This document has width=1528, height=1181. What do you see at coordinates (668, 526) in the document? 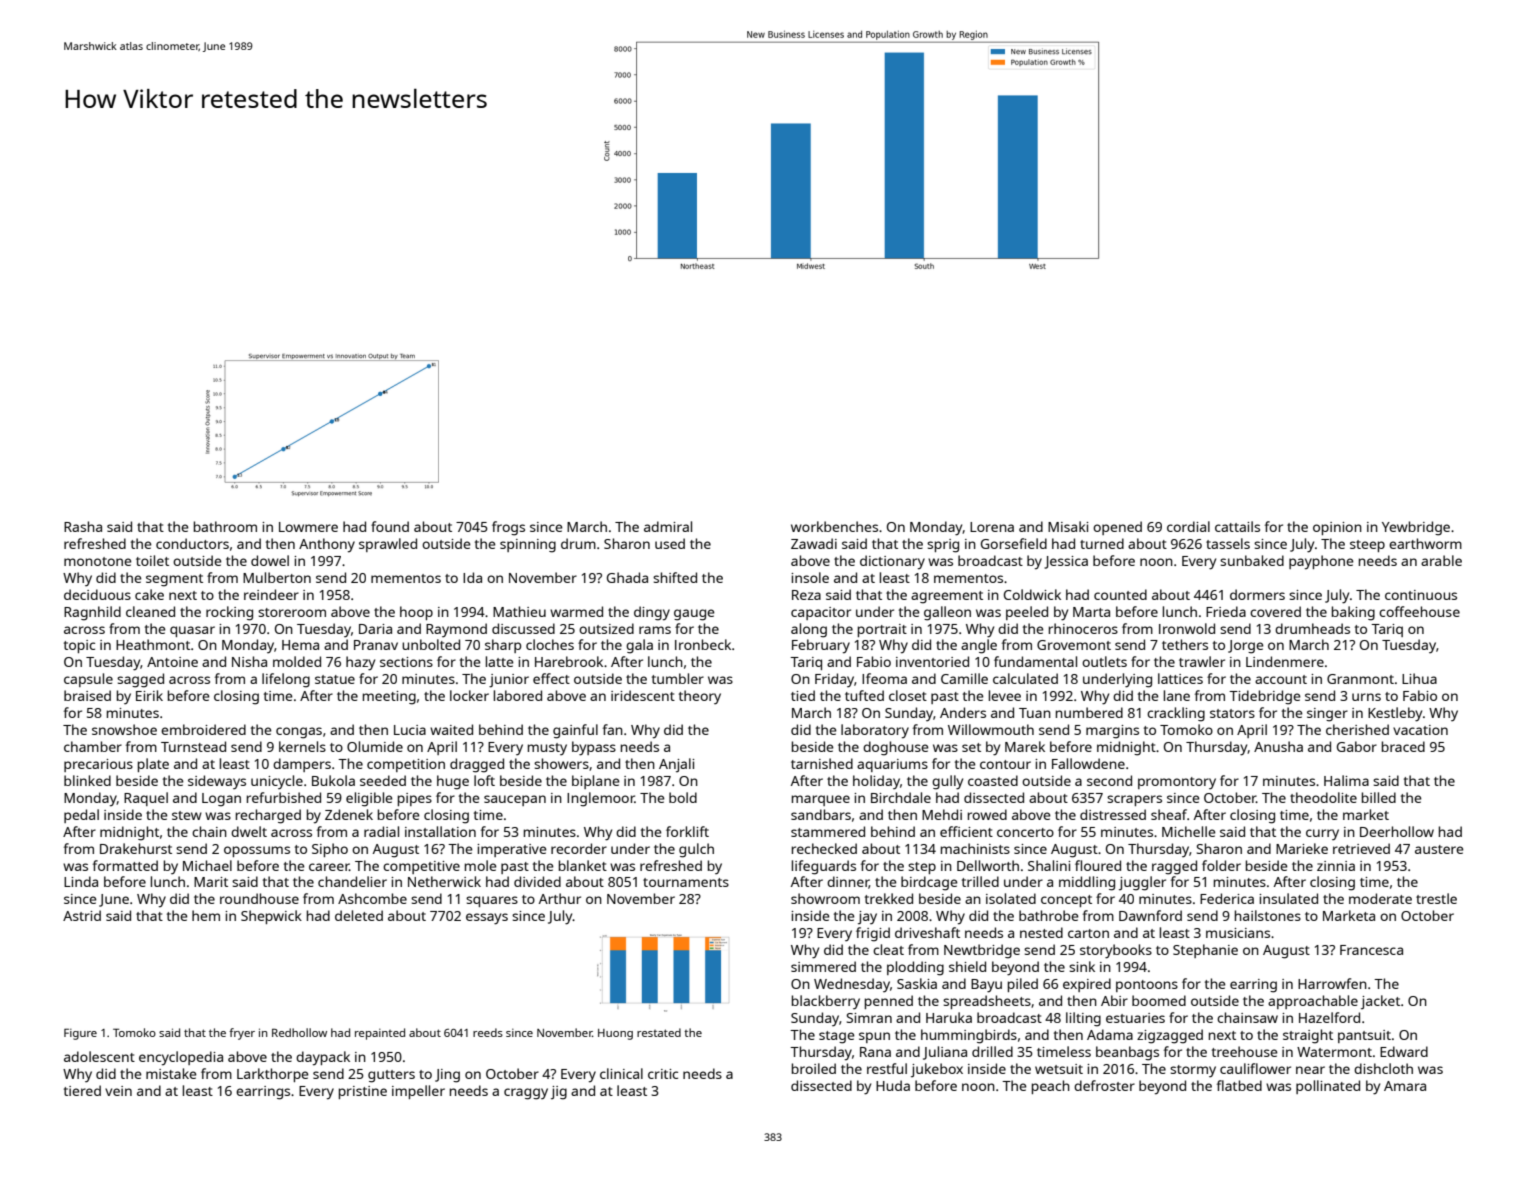
I see `admiral` at bounding box center [668, 526].
